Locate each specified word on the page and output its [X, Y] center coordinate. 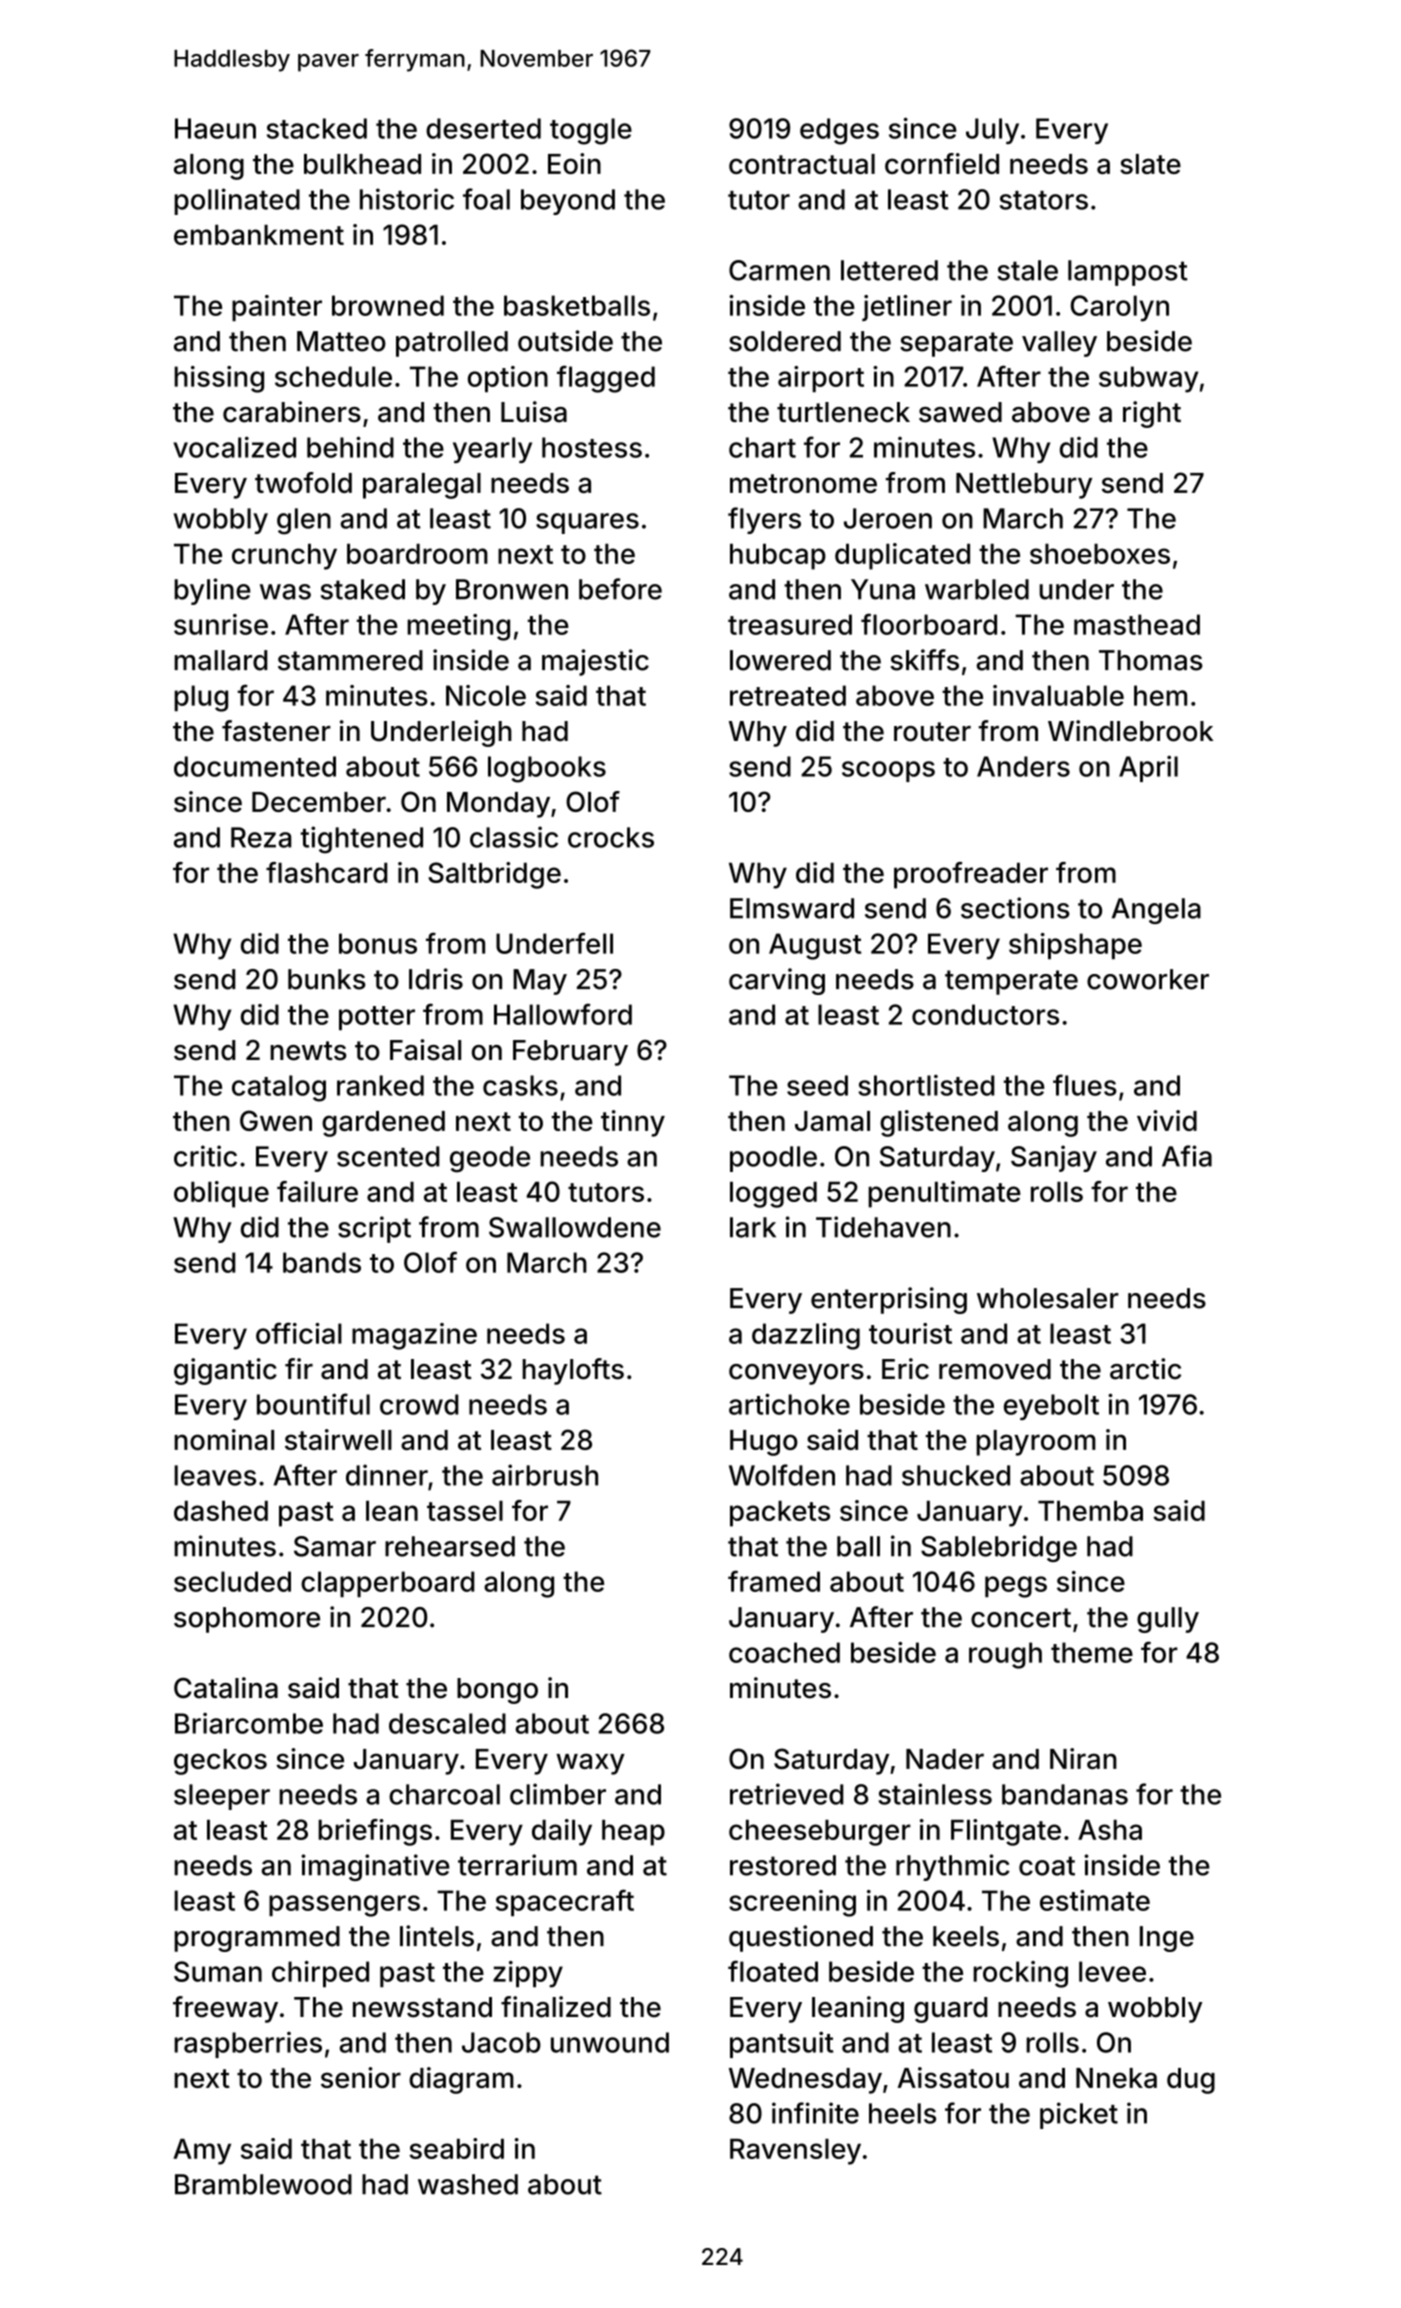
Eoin [574, 163]
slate [1150, 164]
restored [783, 1865]
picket [1079, 2115]
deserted [483, 128]
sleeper [222, 1797]
